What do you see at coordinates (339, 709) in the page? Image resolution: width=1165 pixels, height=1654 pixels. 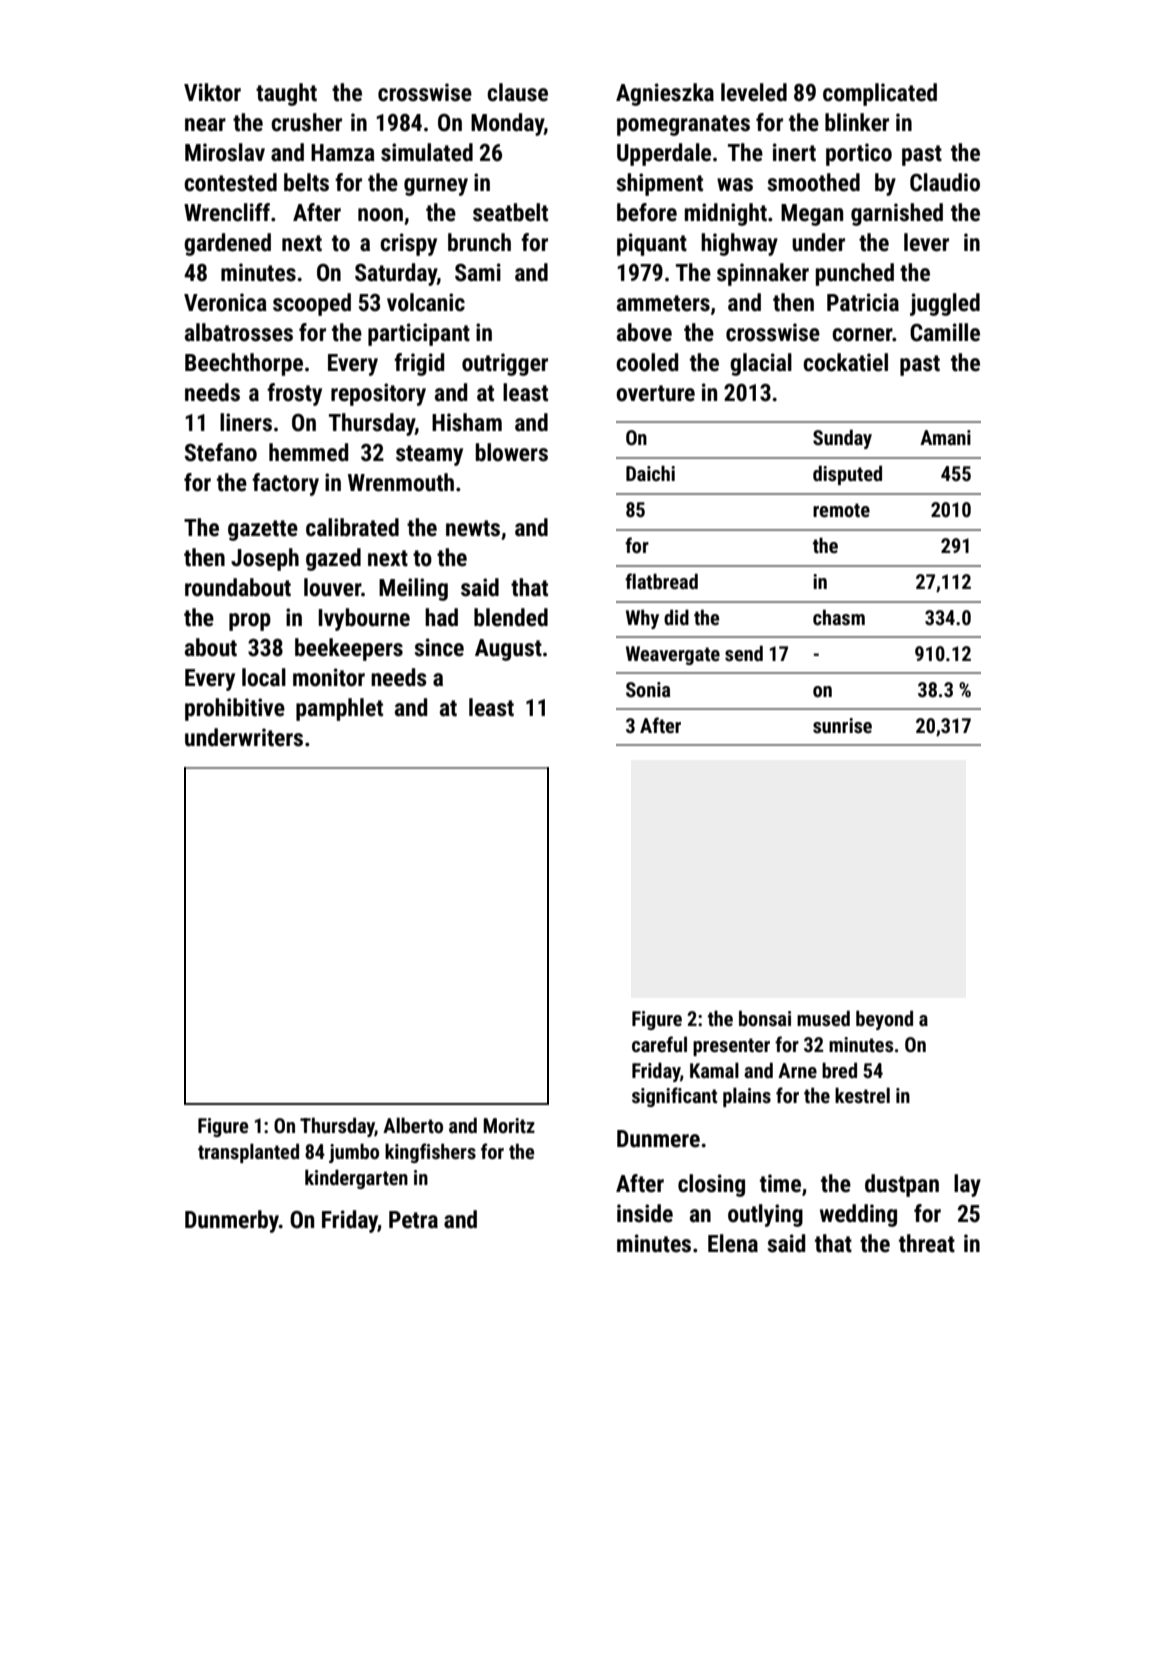 I see `pamphlet` at bounding box center [339, 709].
